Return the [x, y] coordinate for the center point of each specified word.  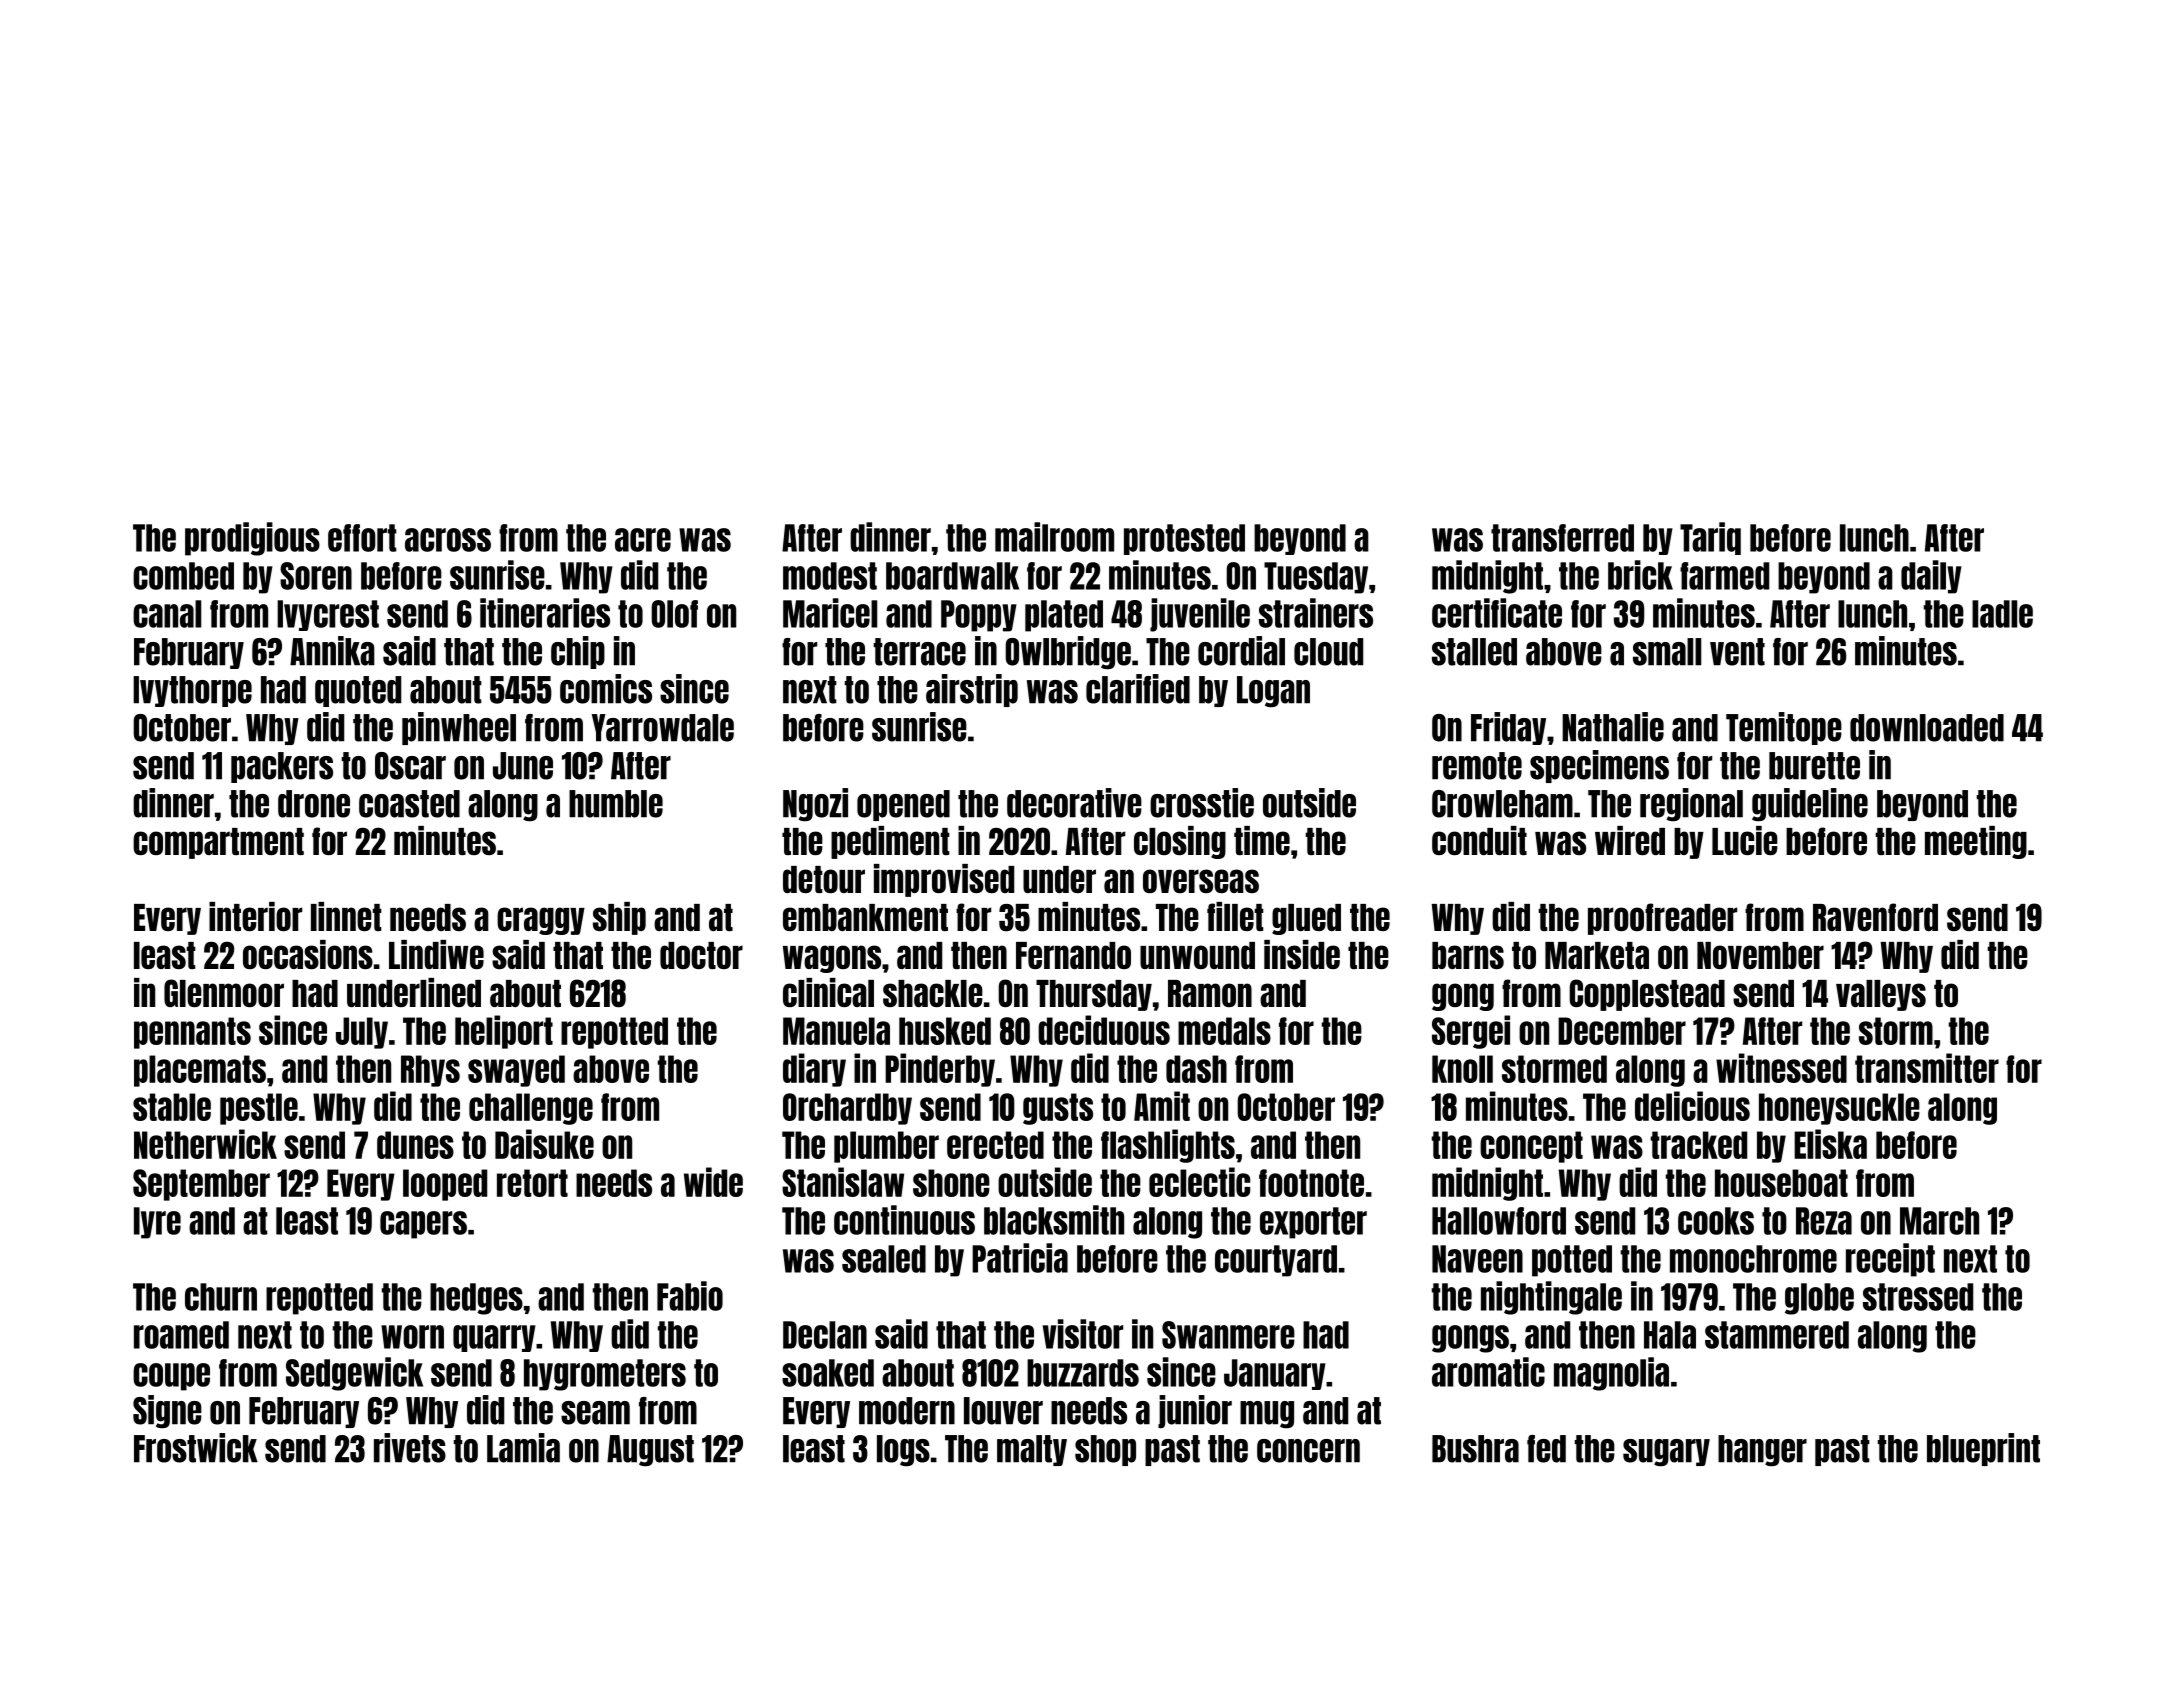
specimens [1599, 766]
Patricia [1020, 1258]
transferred [1562, 538]
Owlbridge [1068, 653]
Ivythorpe [192, 691]
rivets [410, 1448]
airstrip [972, 690]
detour [824, 879]
